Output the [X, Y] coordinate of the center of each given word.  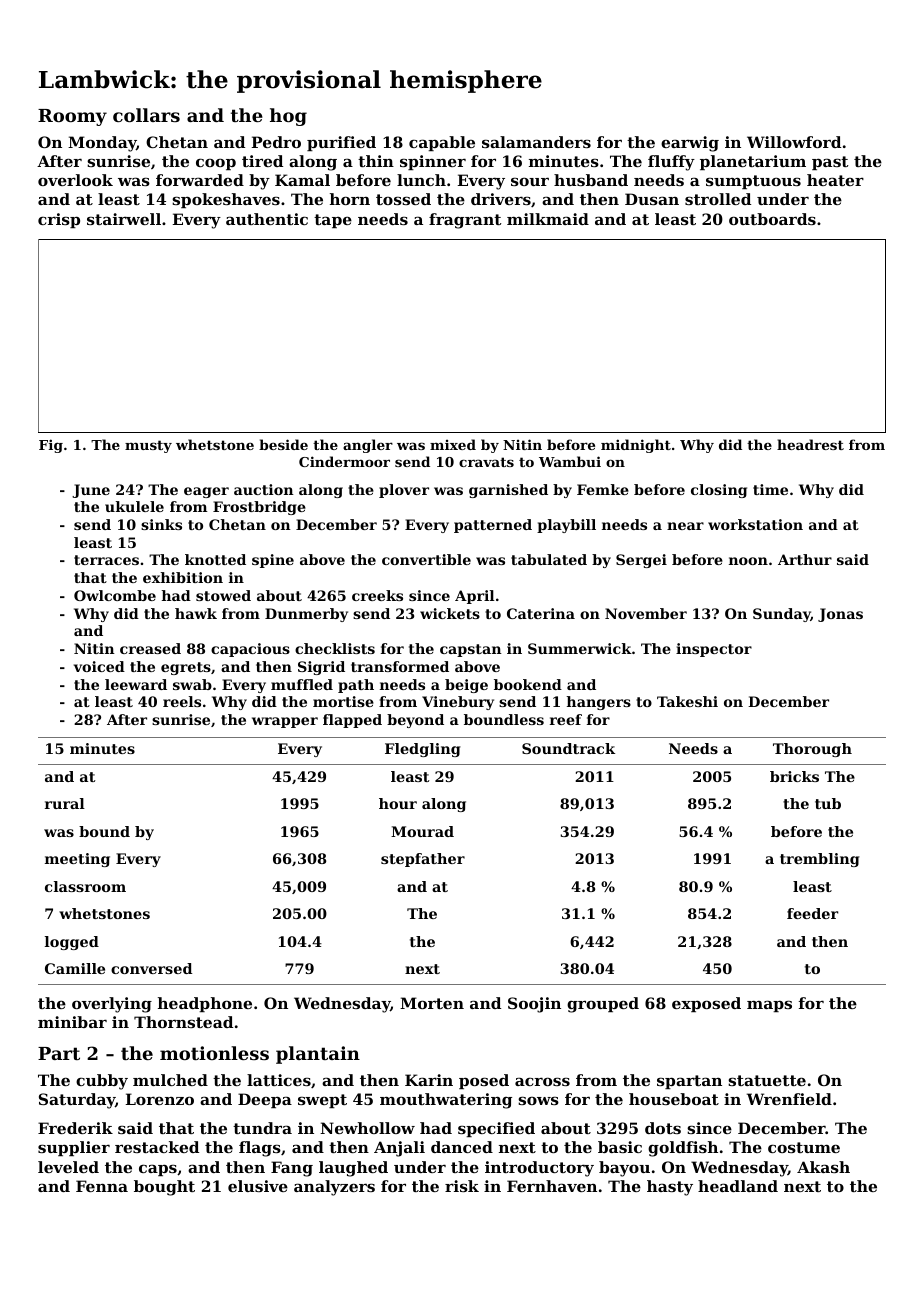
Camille [75, 968]
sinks [161, 524]
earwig [690, 144]
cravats [486, 462]
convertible [426, 559]
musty [148, 446]
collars [146, 115]
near [685, 526]
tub [828, 803]
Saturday [77, 1101]
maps [769, 1006]
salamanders [536, 142]
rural [65, 803]
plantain [318, 1055]
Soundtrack [568, 748]
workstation [755, 524]
